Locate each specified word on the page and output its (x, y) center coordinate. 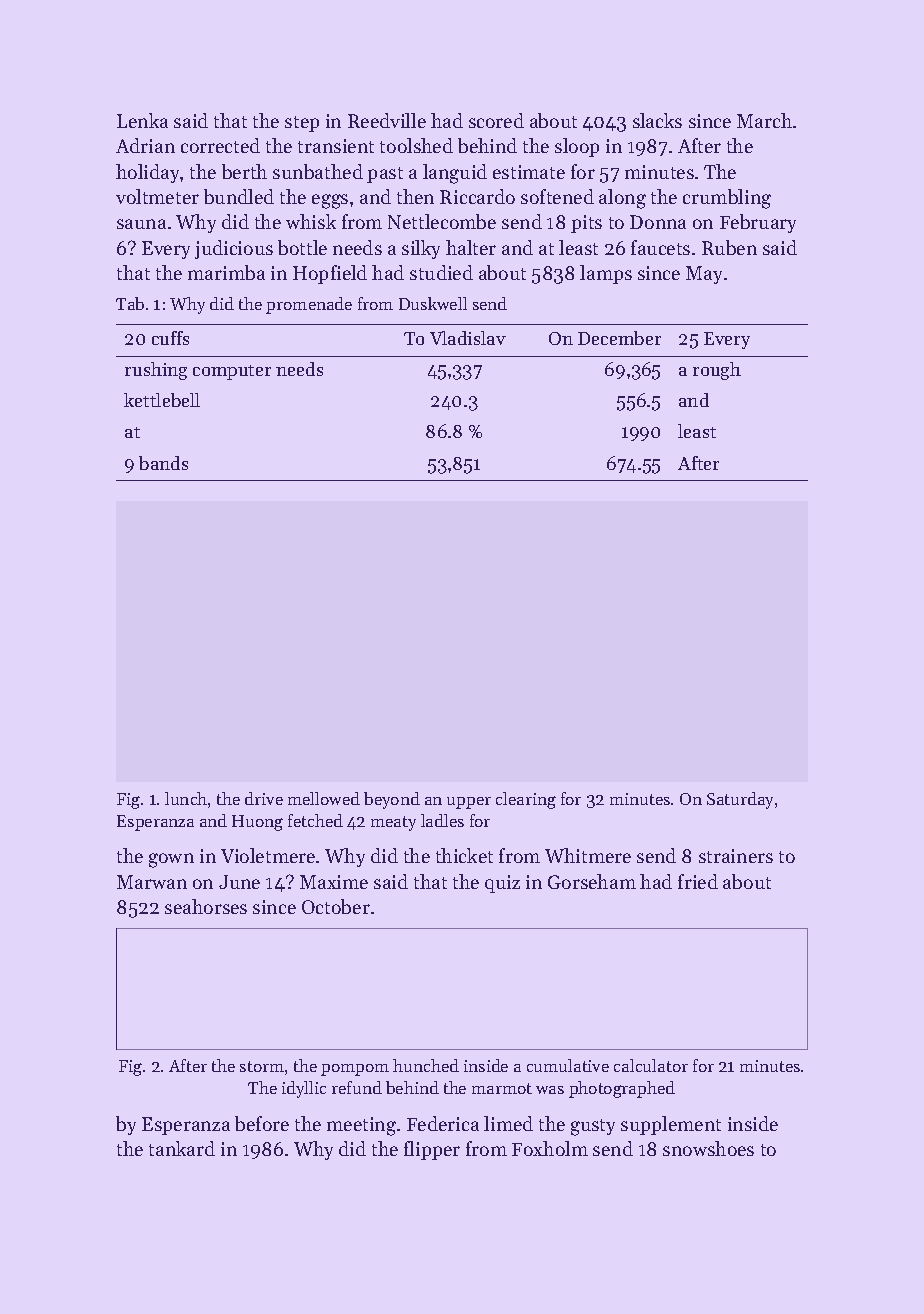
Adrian (145, 145)
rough (717, 371)
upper (469, 803)
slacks (657, 120)
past (385, 175)
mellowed (324, 798)
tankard (182, 1148)
